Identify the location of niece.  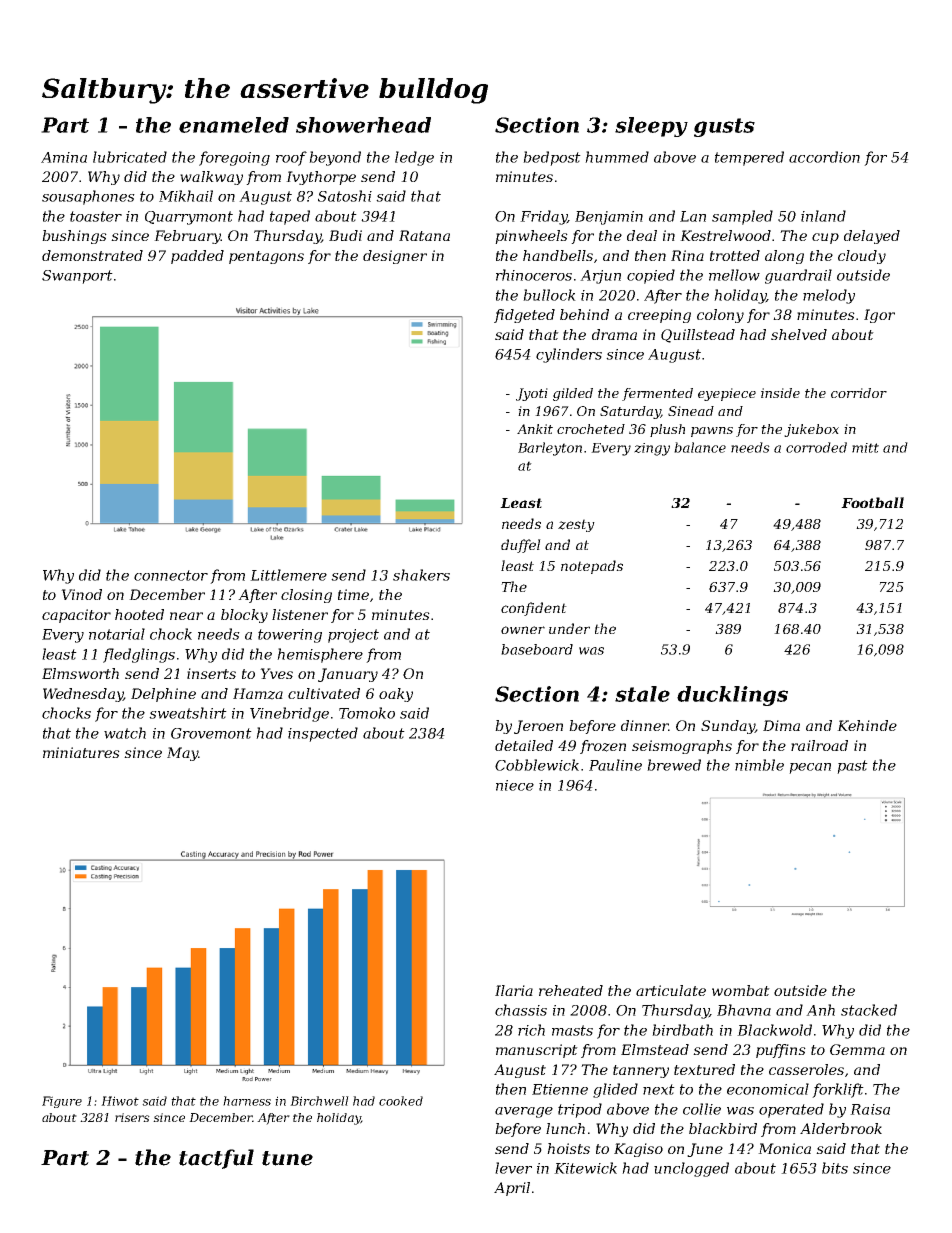
(515, 785).
